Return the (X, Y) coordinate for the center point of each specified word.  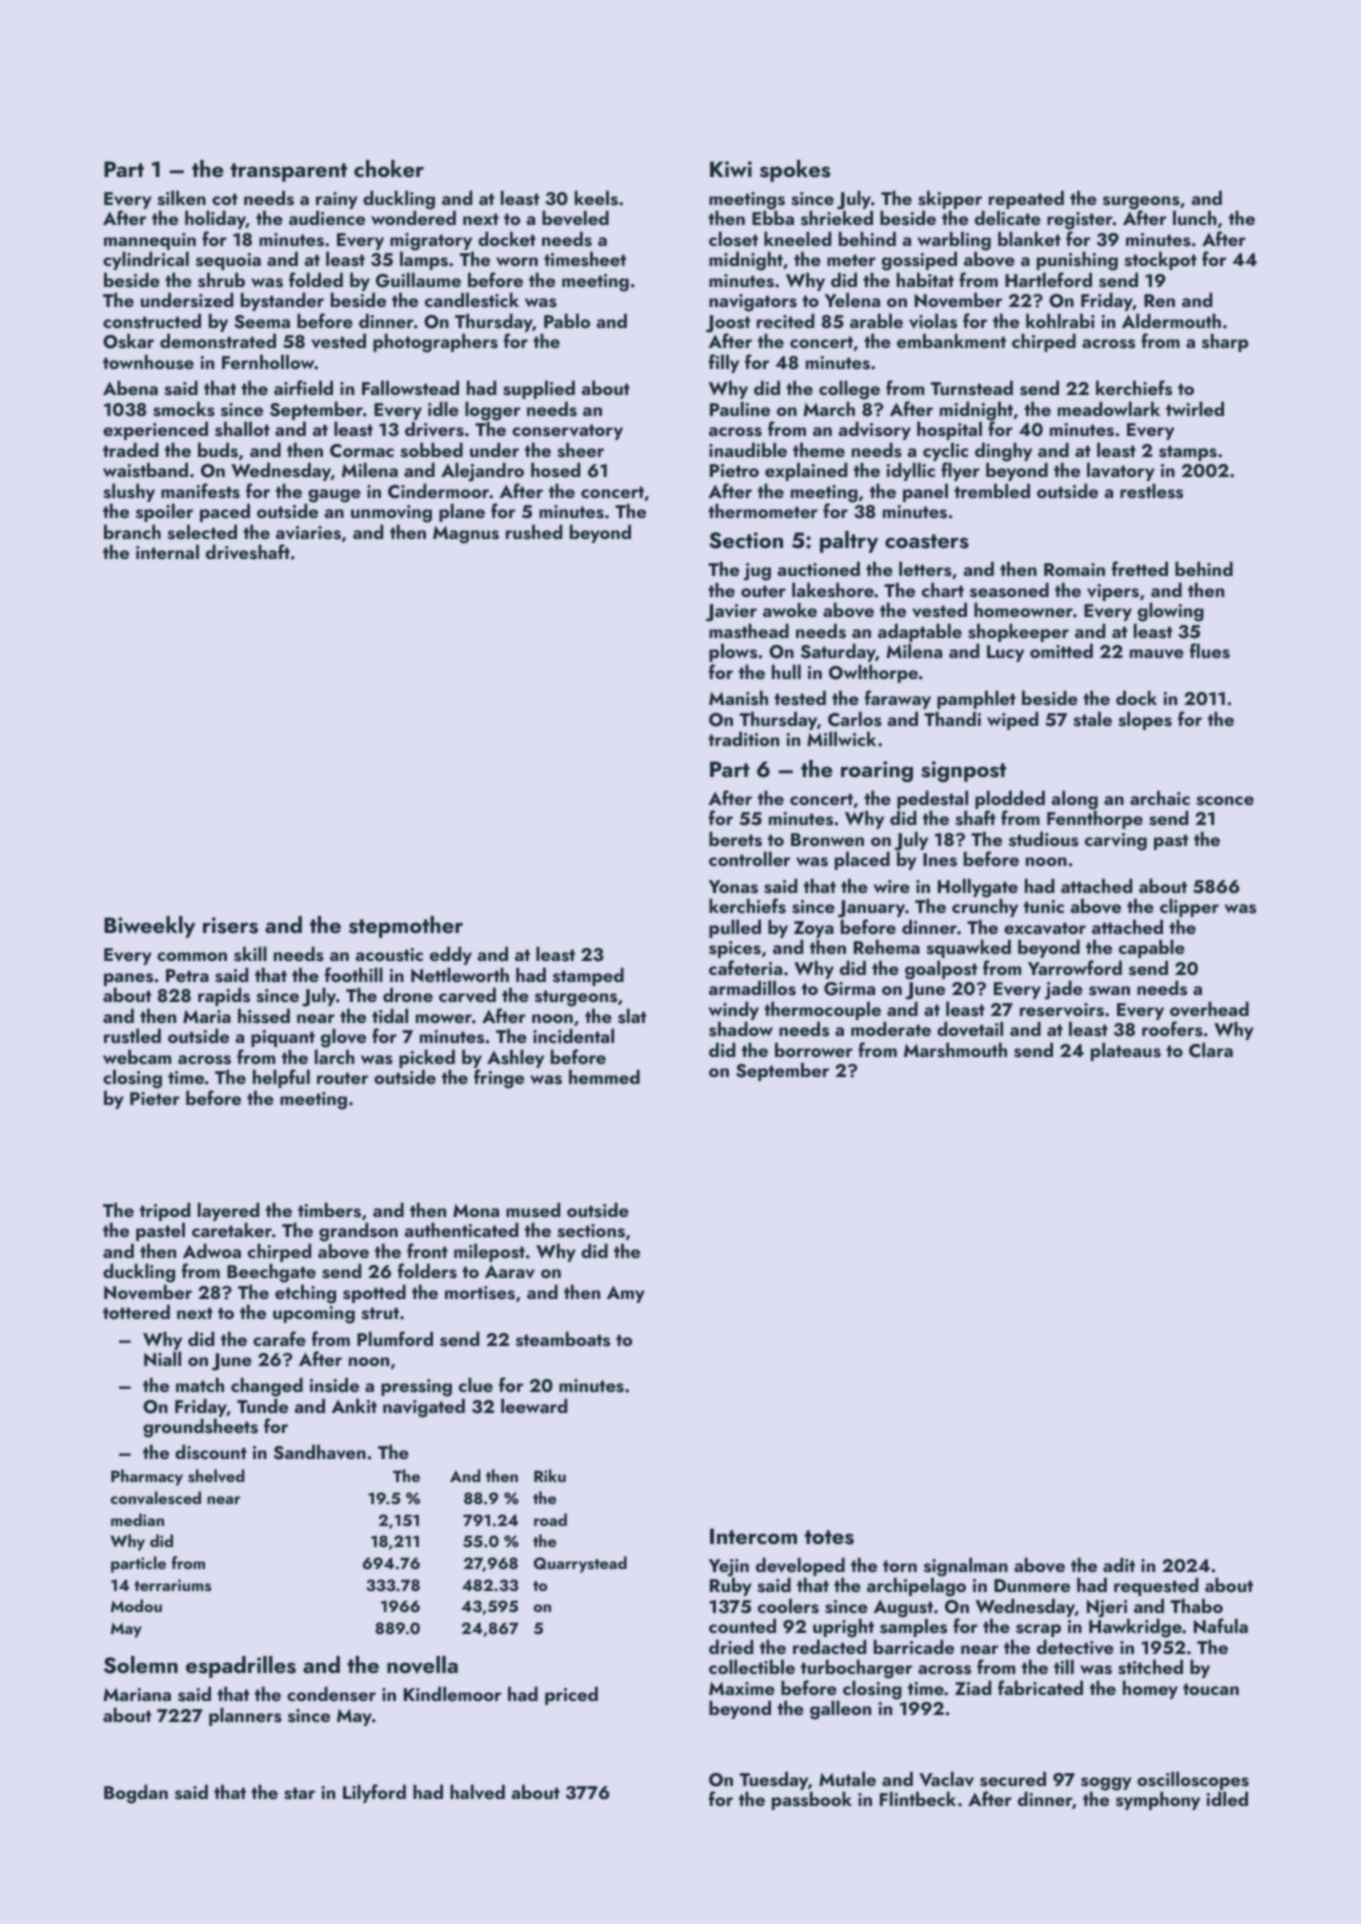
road (550, 1519)
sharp (1225, 342)
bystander (282, 301)
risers (230, 925)
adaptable (920, 633)
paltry (849, 542)
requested (1156, 1586)
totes (829, 1537)
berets (735, 839)
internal (167, 551)
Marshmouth (955, 1050)
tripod (165, 1212)
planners (245, 1716)
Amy (626, 1294)
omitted (1061, 651)
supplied (539, 389)
